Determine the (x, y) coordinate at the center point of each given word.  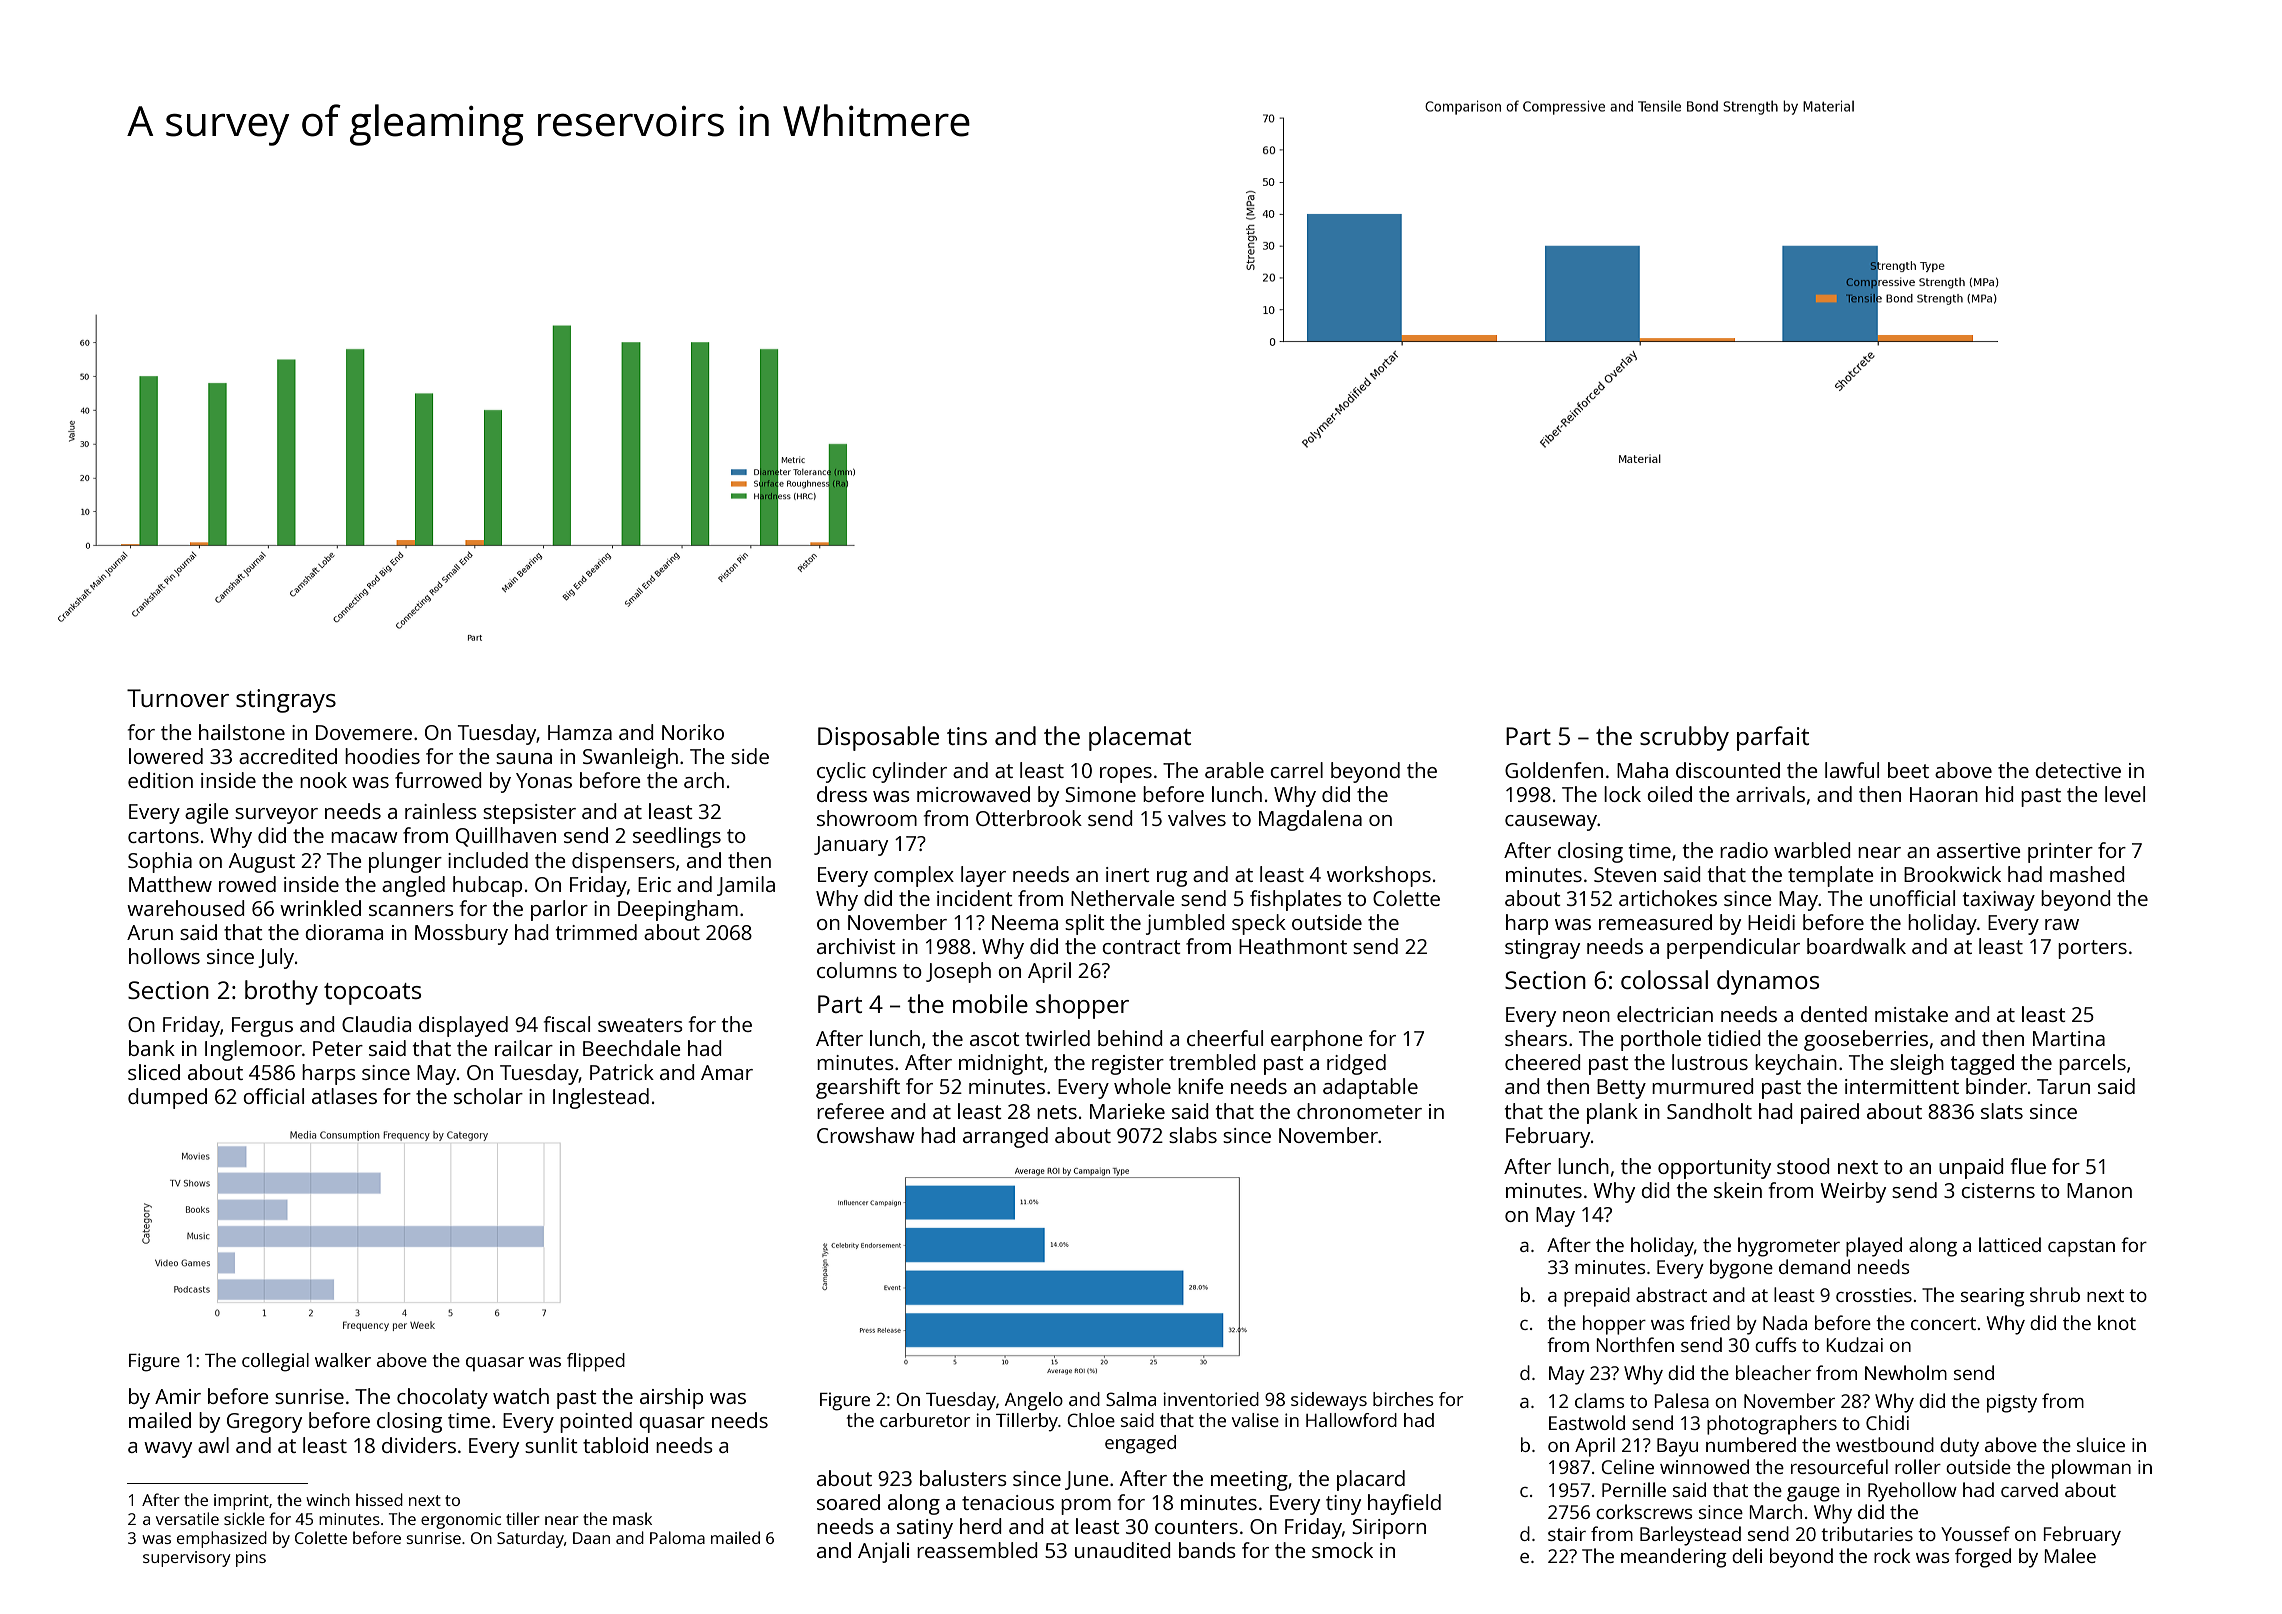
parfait (1773, 738)
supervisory (187, 1559)
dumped (167, 1098)
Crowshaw (866, 1135)
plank (1612, 1113)
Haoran (1944, 794)
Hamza (580, 732)
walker (343, 1360)
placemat (1140, 738)
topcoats (372, 994)
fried (1710, 1322)
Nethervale (1123, 898)
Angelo (1034, 1401)
